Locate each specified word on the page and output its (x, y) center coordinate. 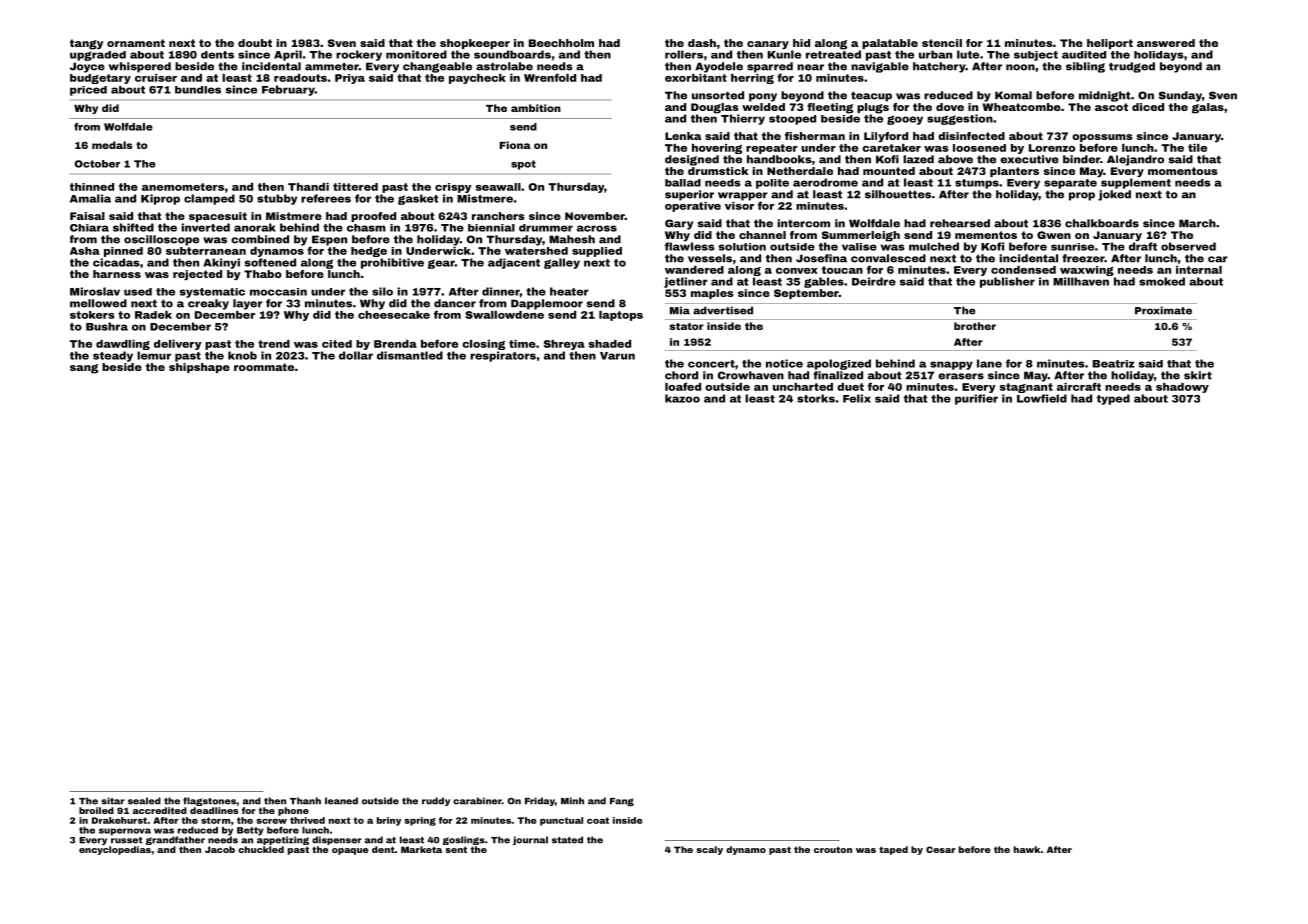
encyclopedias (115, 850)
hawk (1027, 849)
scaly (709, 850)
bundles (198, 90)
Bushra (107, 326)
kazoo (682, 398)
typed (1113, 399)
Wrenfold (550, 77)
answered (1166, 43)
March (1197, 223)
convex (797, 271)
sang (84, 369)
